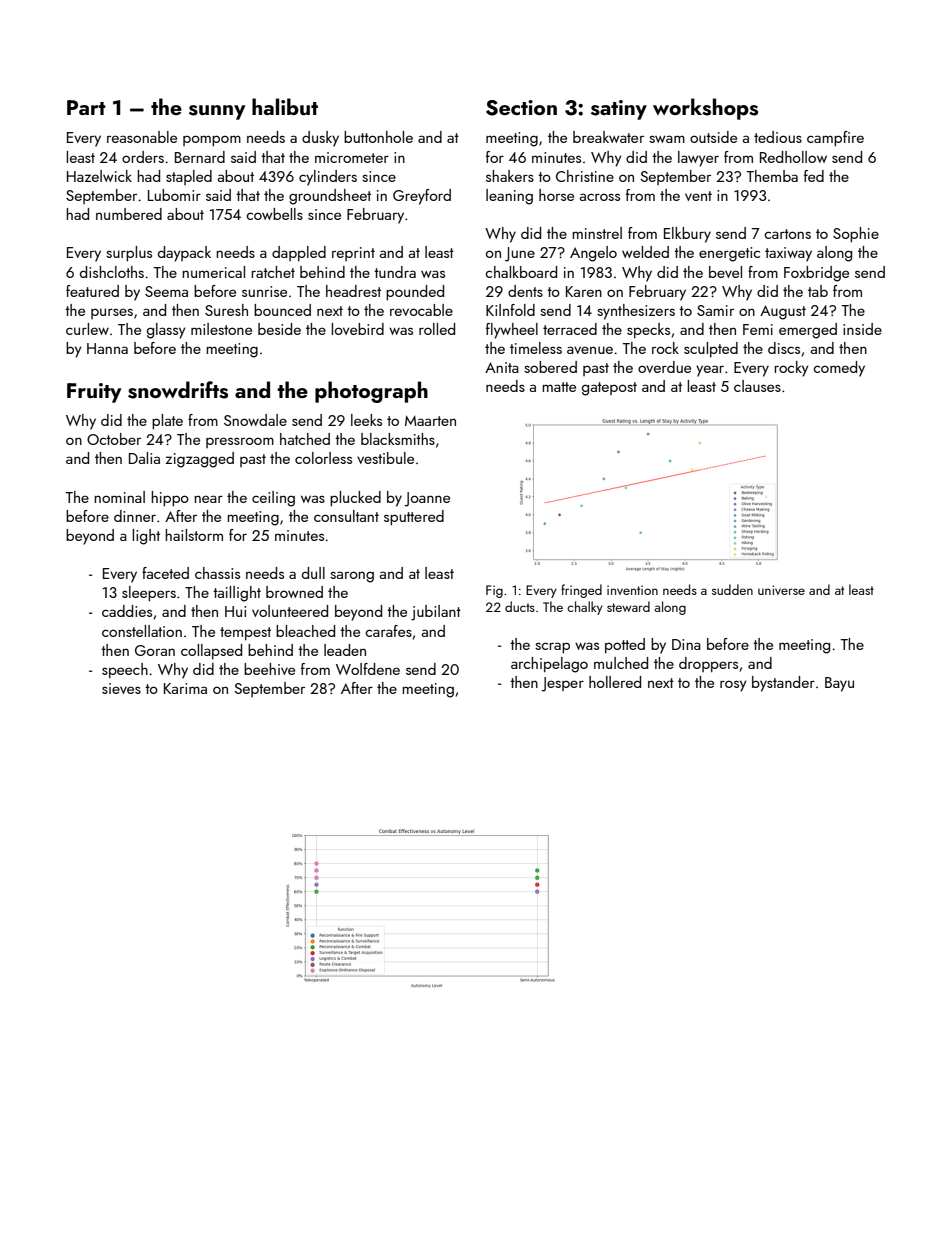 Image resolution: width=952 pixels, height=1233 pixels. What do you see at coordinates (758, 329) in the document?
I see `Femi` at bounding box center [758, 329].
